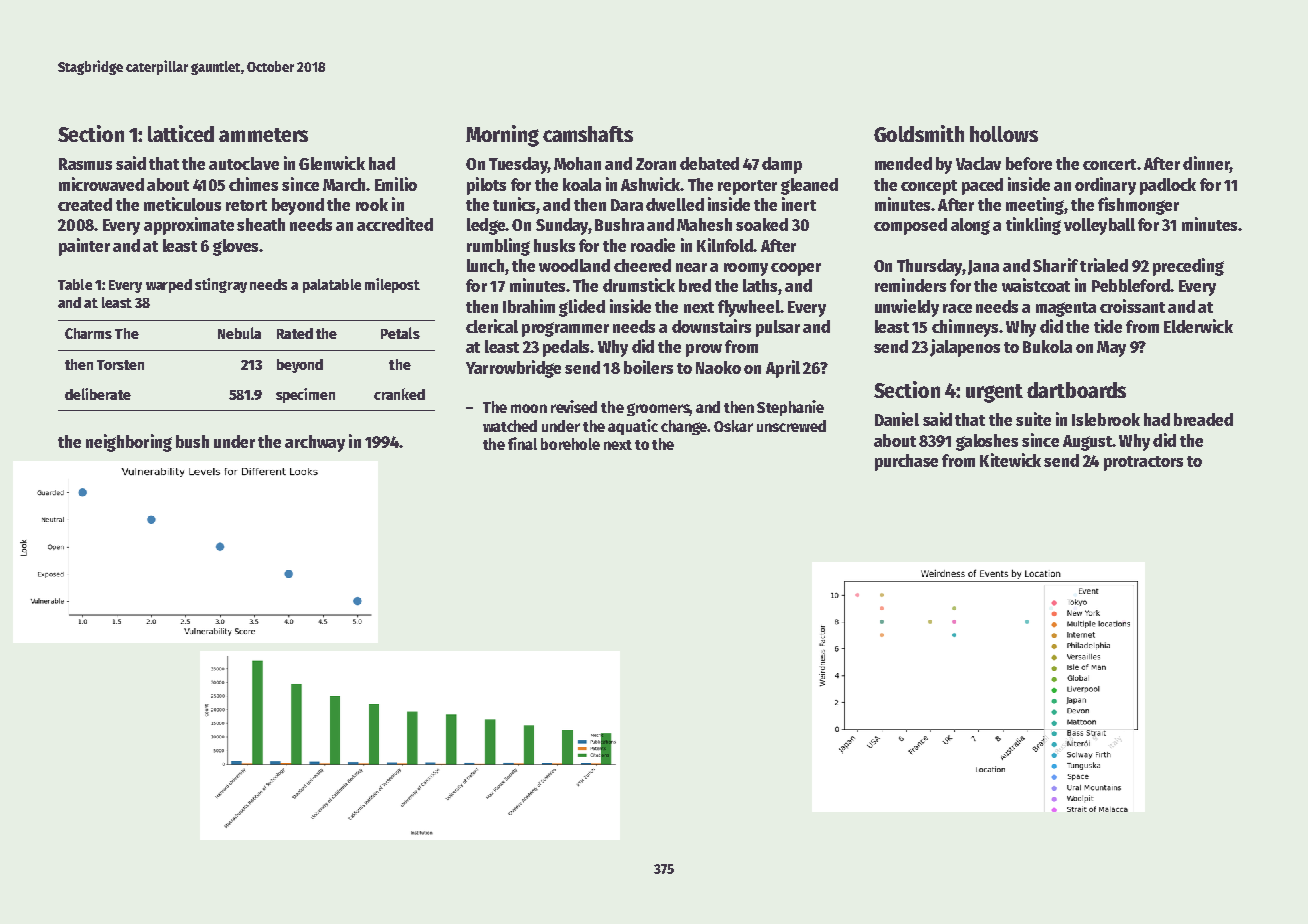 This page has height=924, width=1308. I want to click on Ashwick, so click(651, 184).
